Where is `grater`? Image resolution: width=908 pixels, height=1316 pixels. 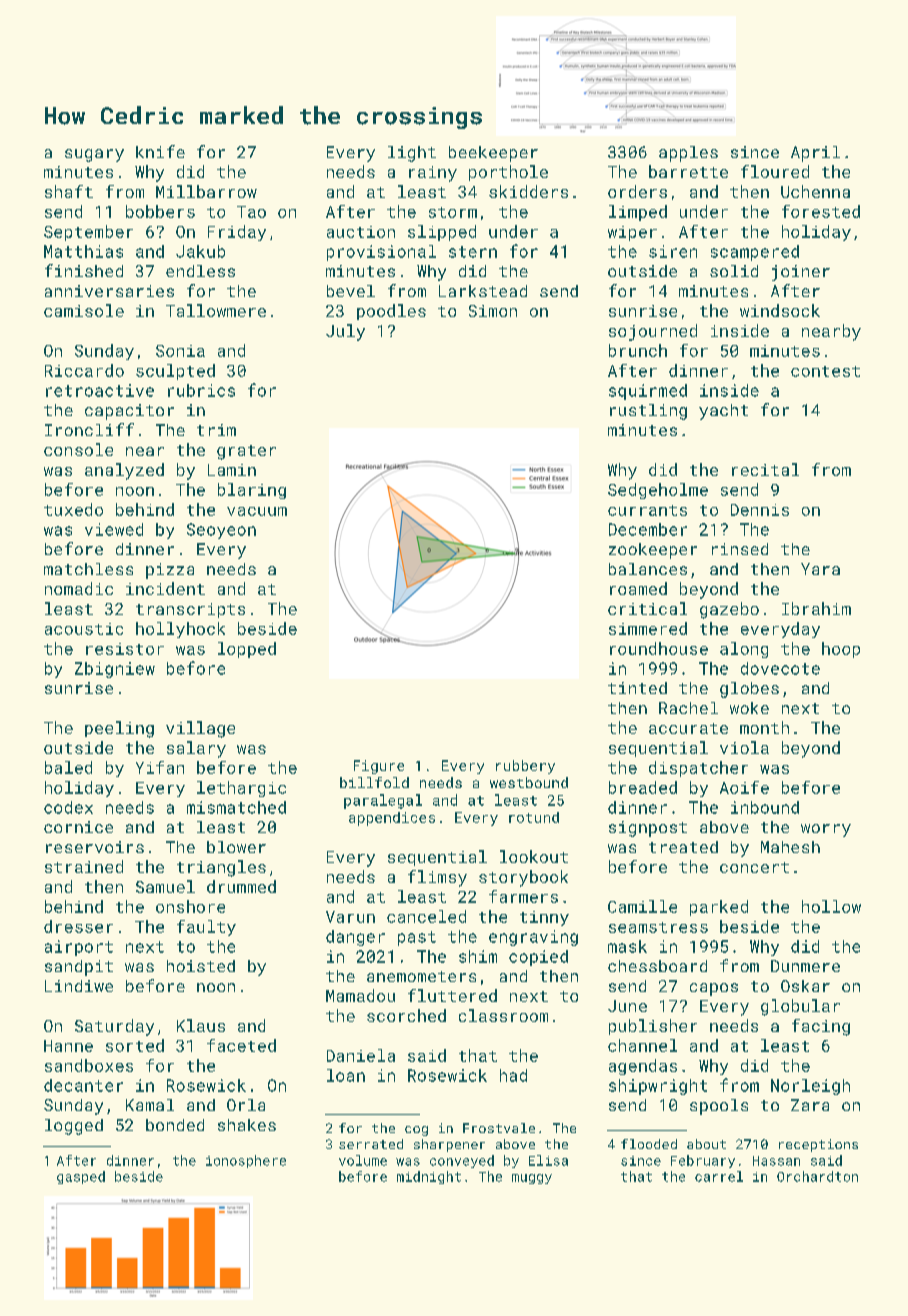
grater is located at coordinates (246, 452).
